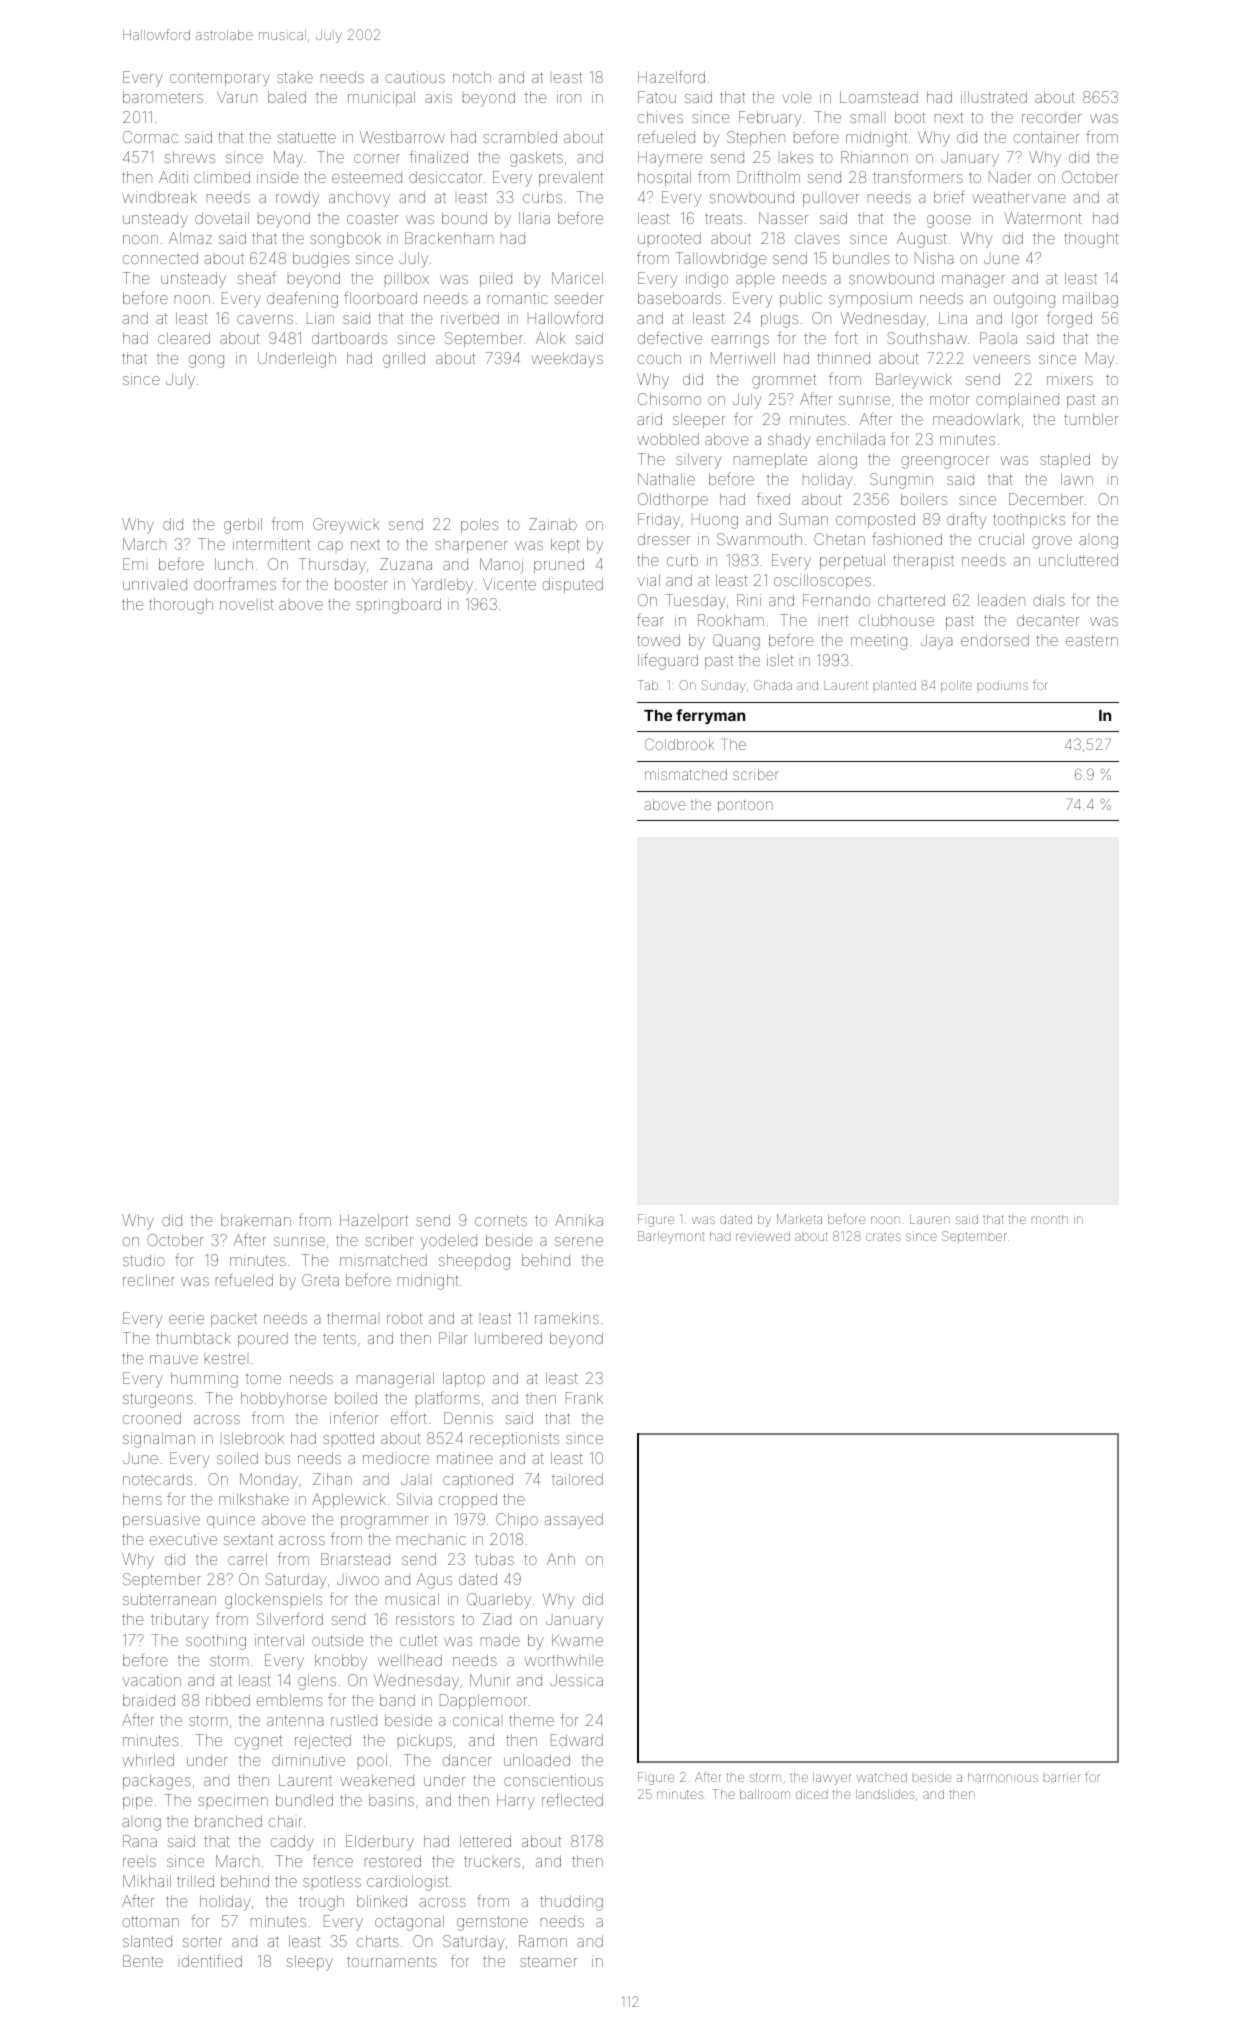  I want to click on worthwhile, so click(564, 1660).
